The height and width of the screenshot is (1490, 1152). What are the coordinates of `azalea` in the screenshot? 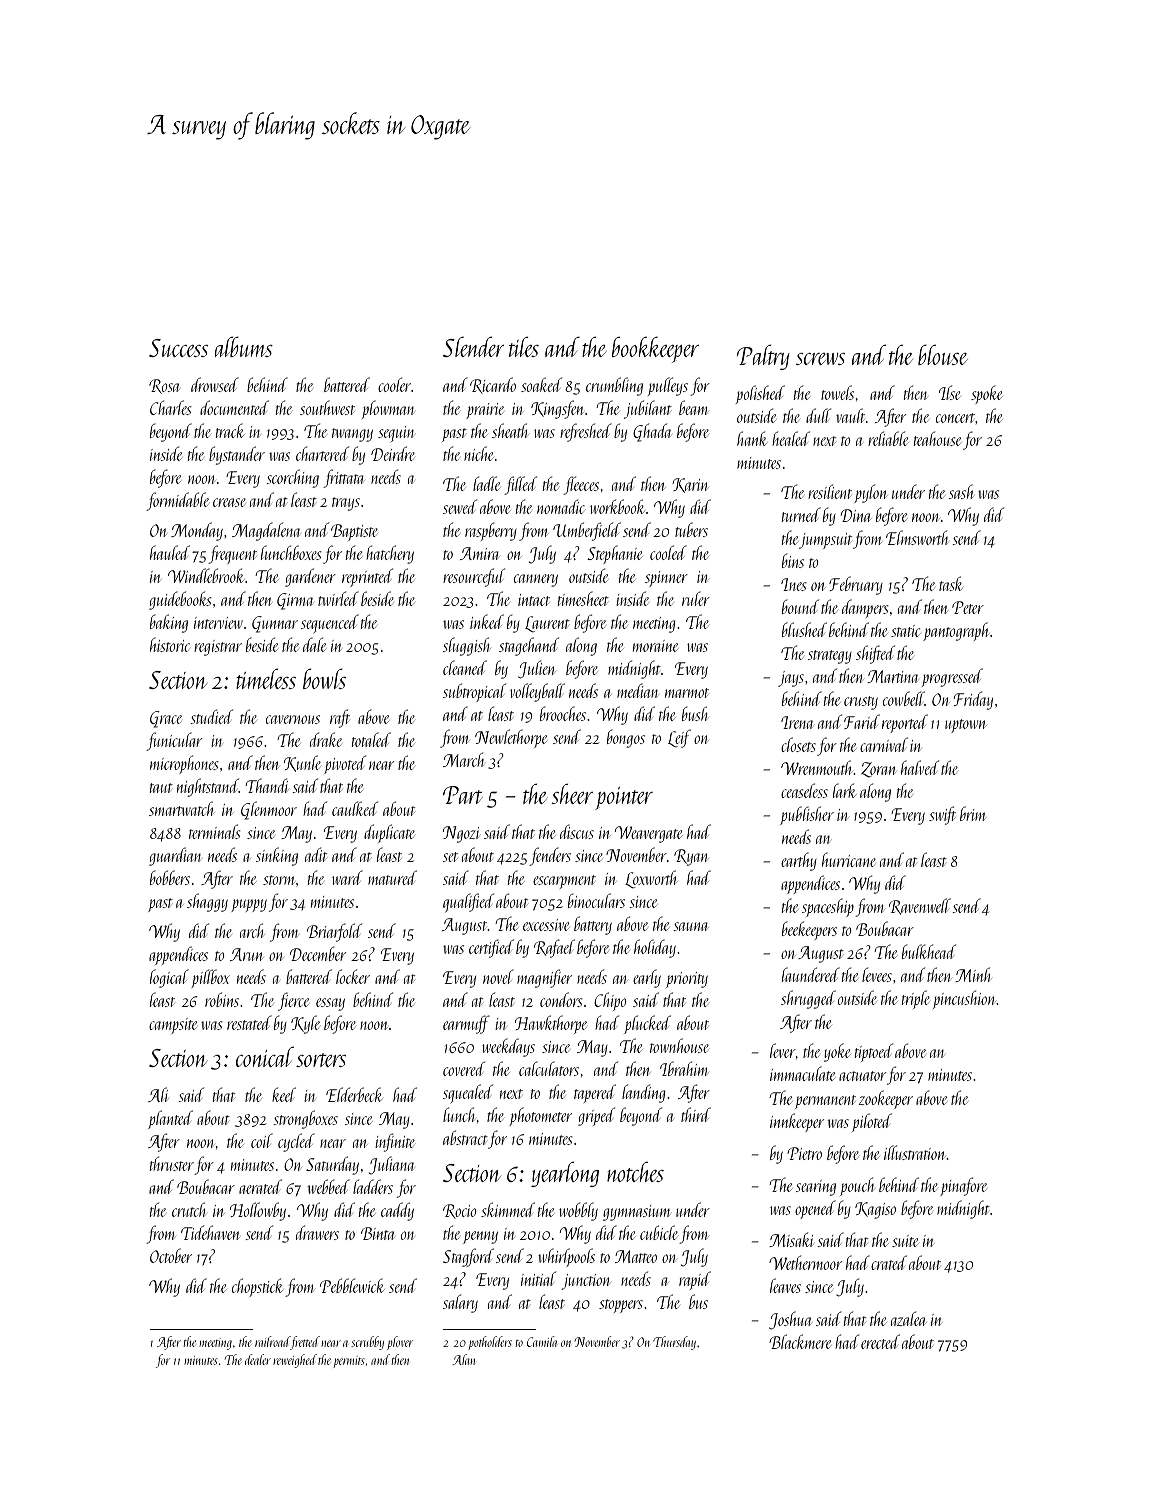 It's located at (909, 1318).
